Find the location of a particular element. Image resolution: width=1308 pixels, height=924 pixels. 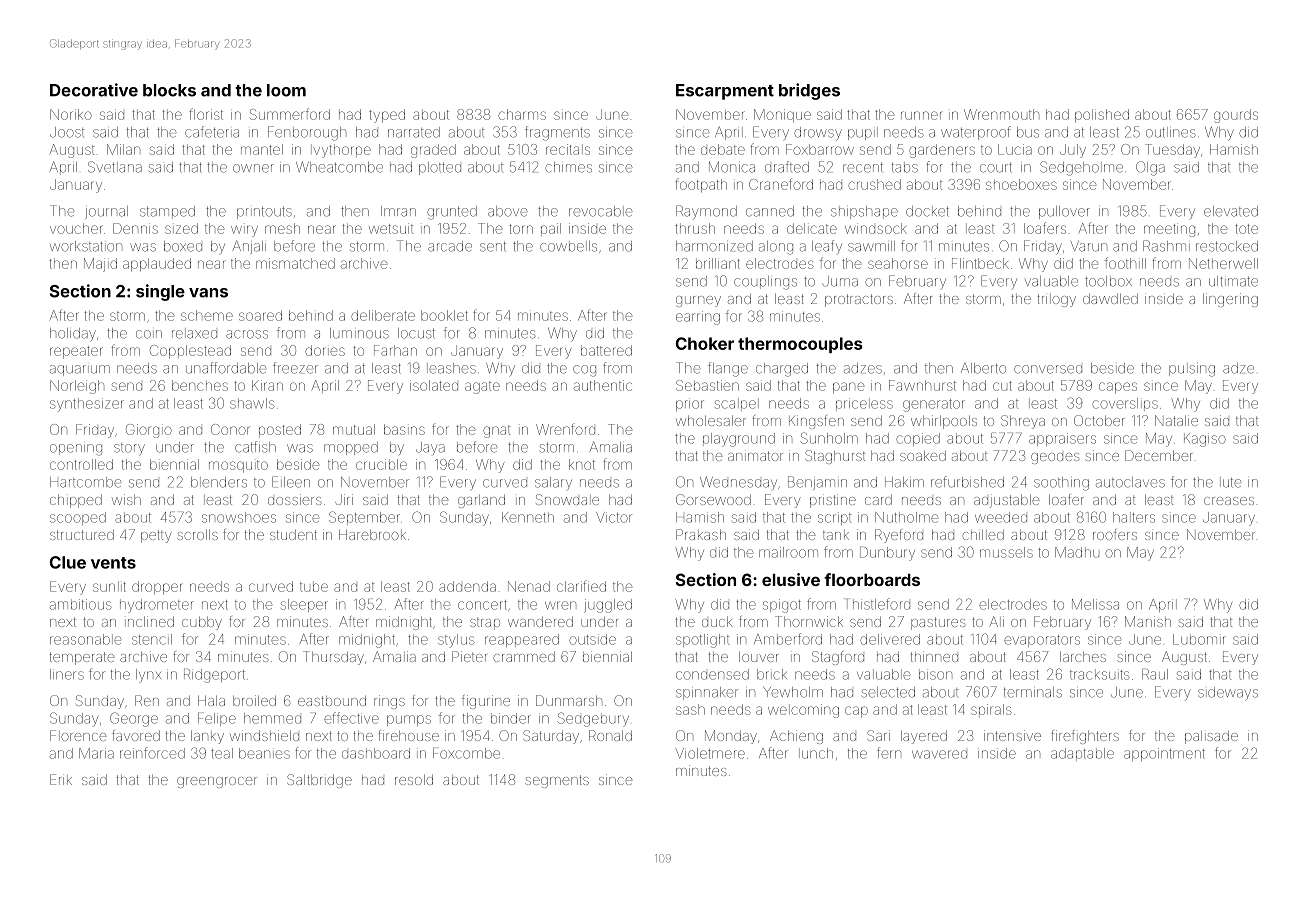

Sedgebury is located at coordinates (593, 719).
